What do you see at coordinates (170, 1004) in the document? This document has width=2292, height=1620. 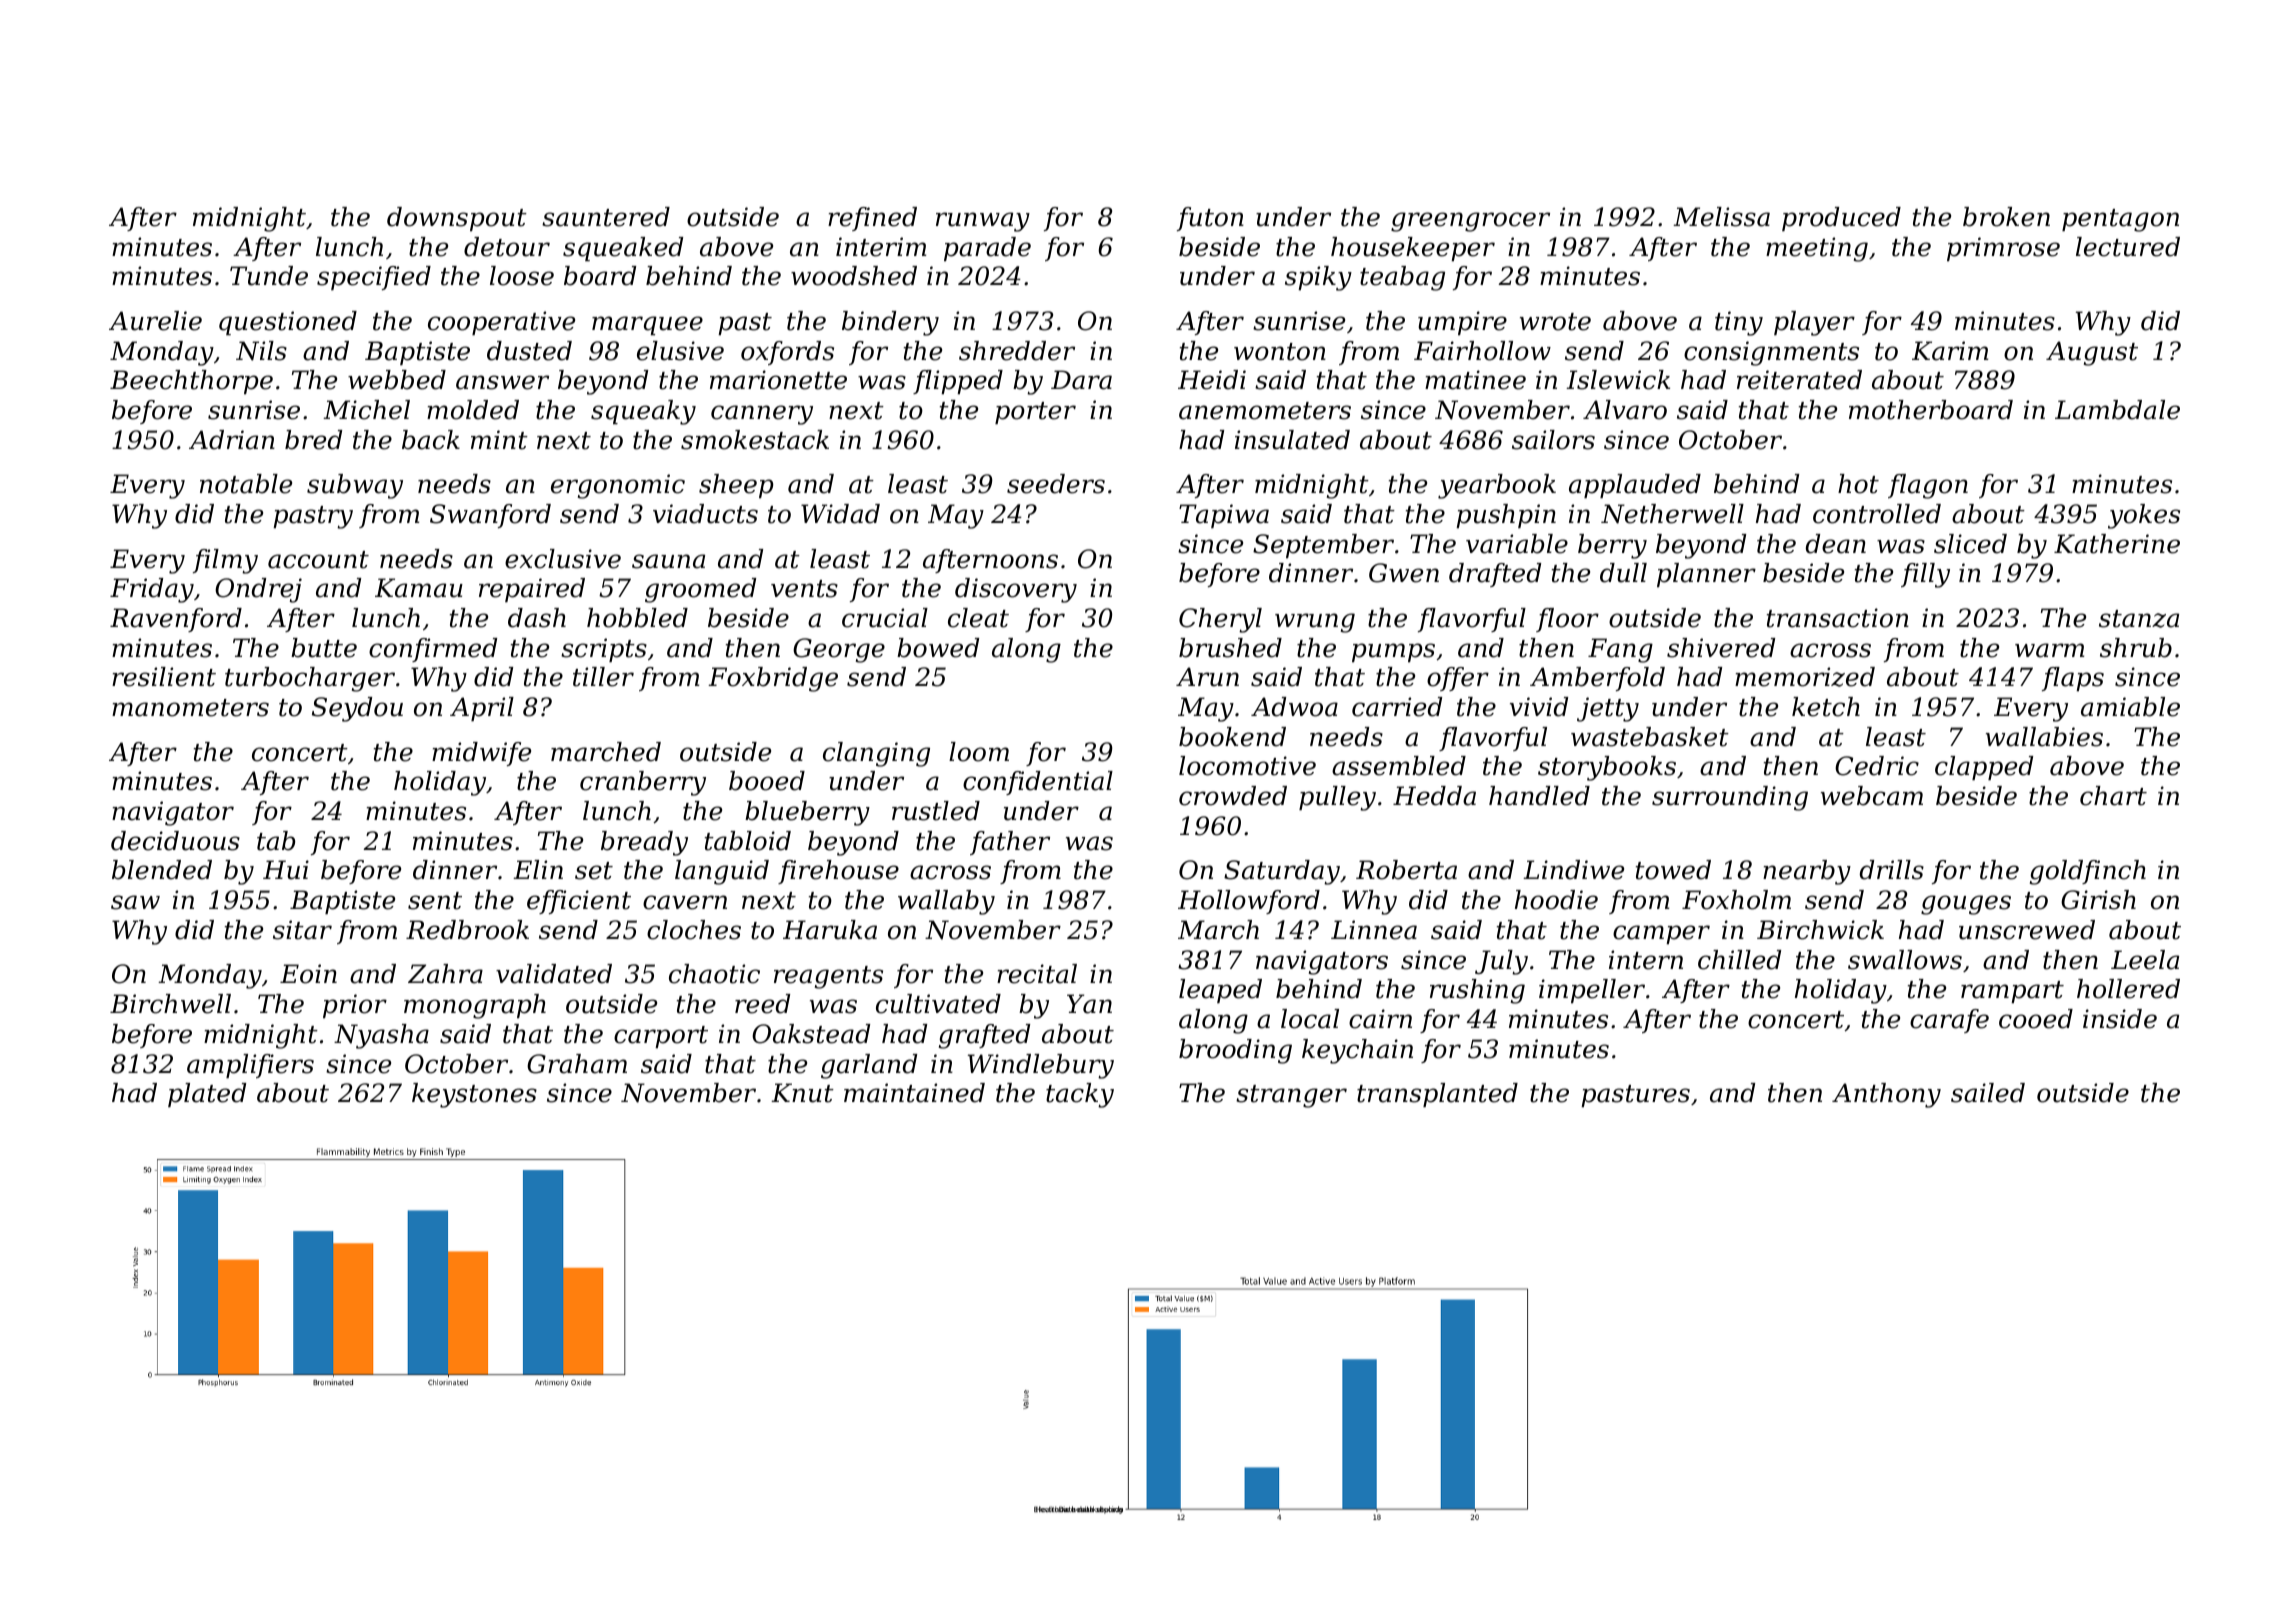 I see `Birchwell` at bounding box center [170, 1004].
